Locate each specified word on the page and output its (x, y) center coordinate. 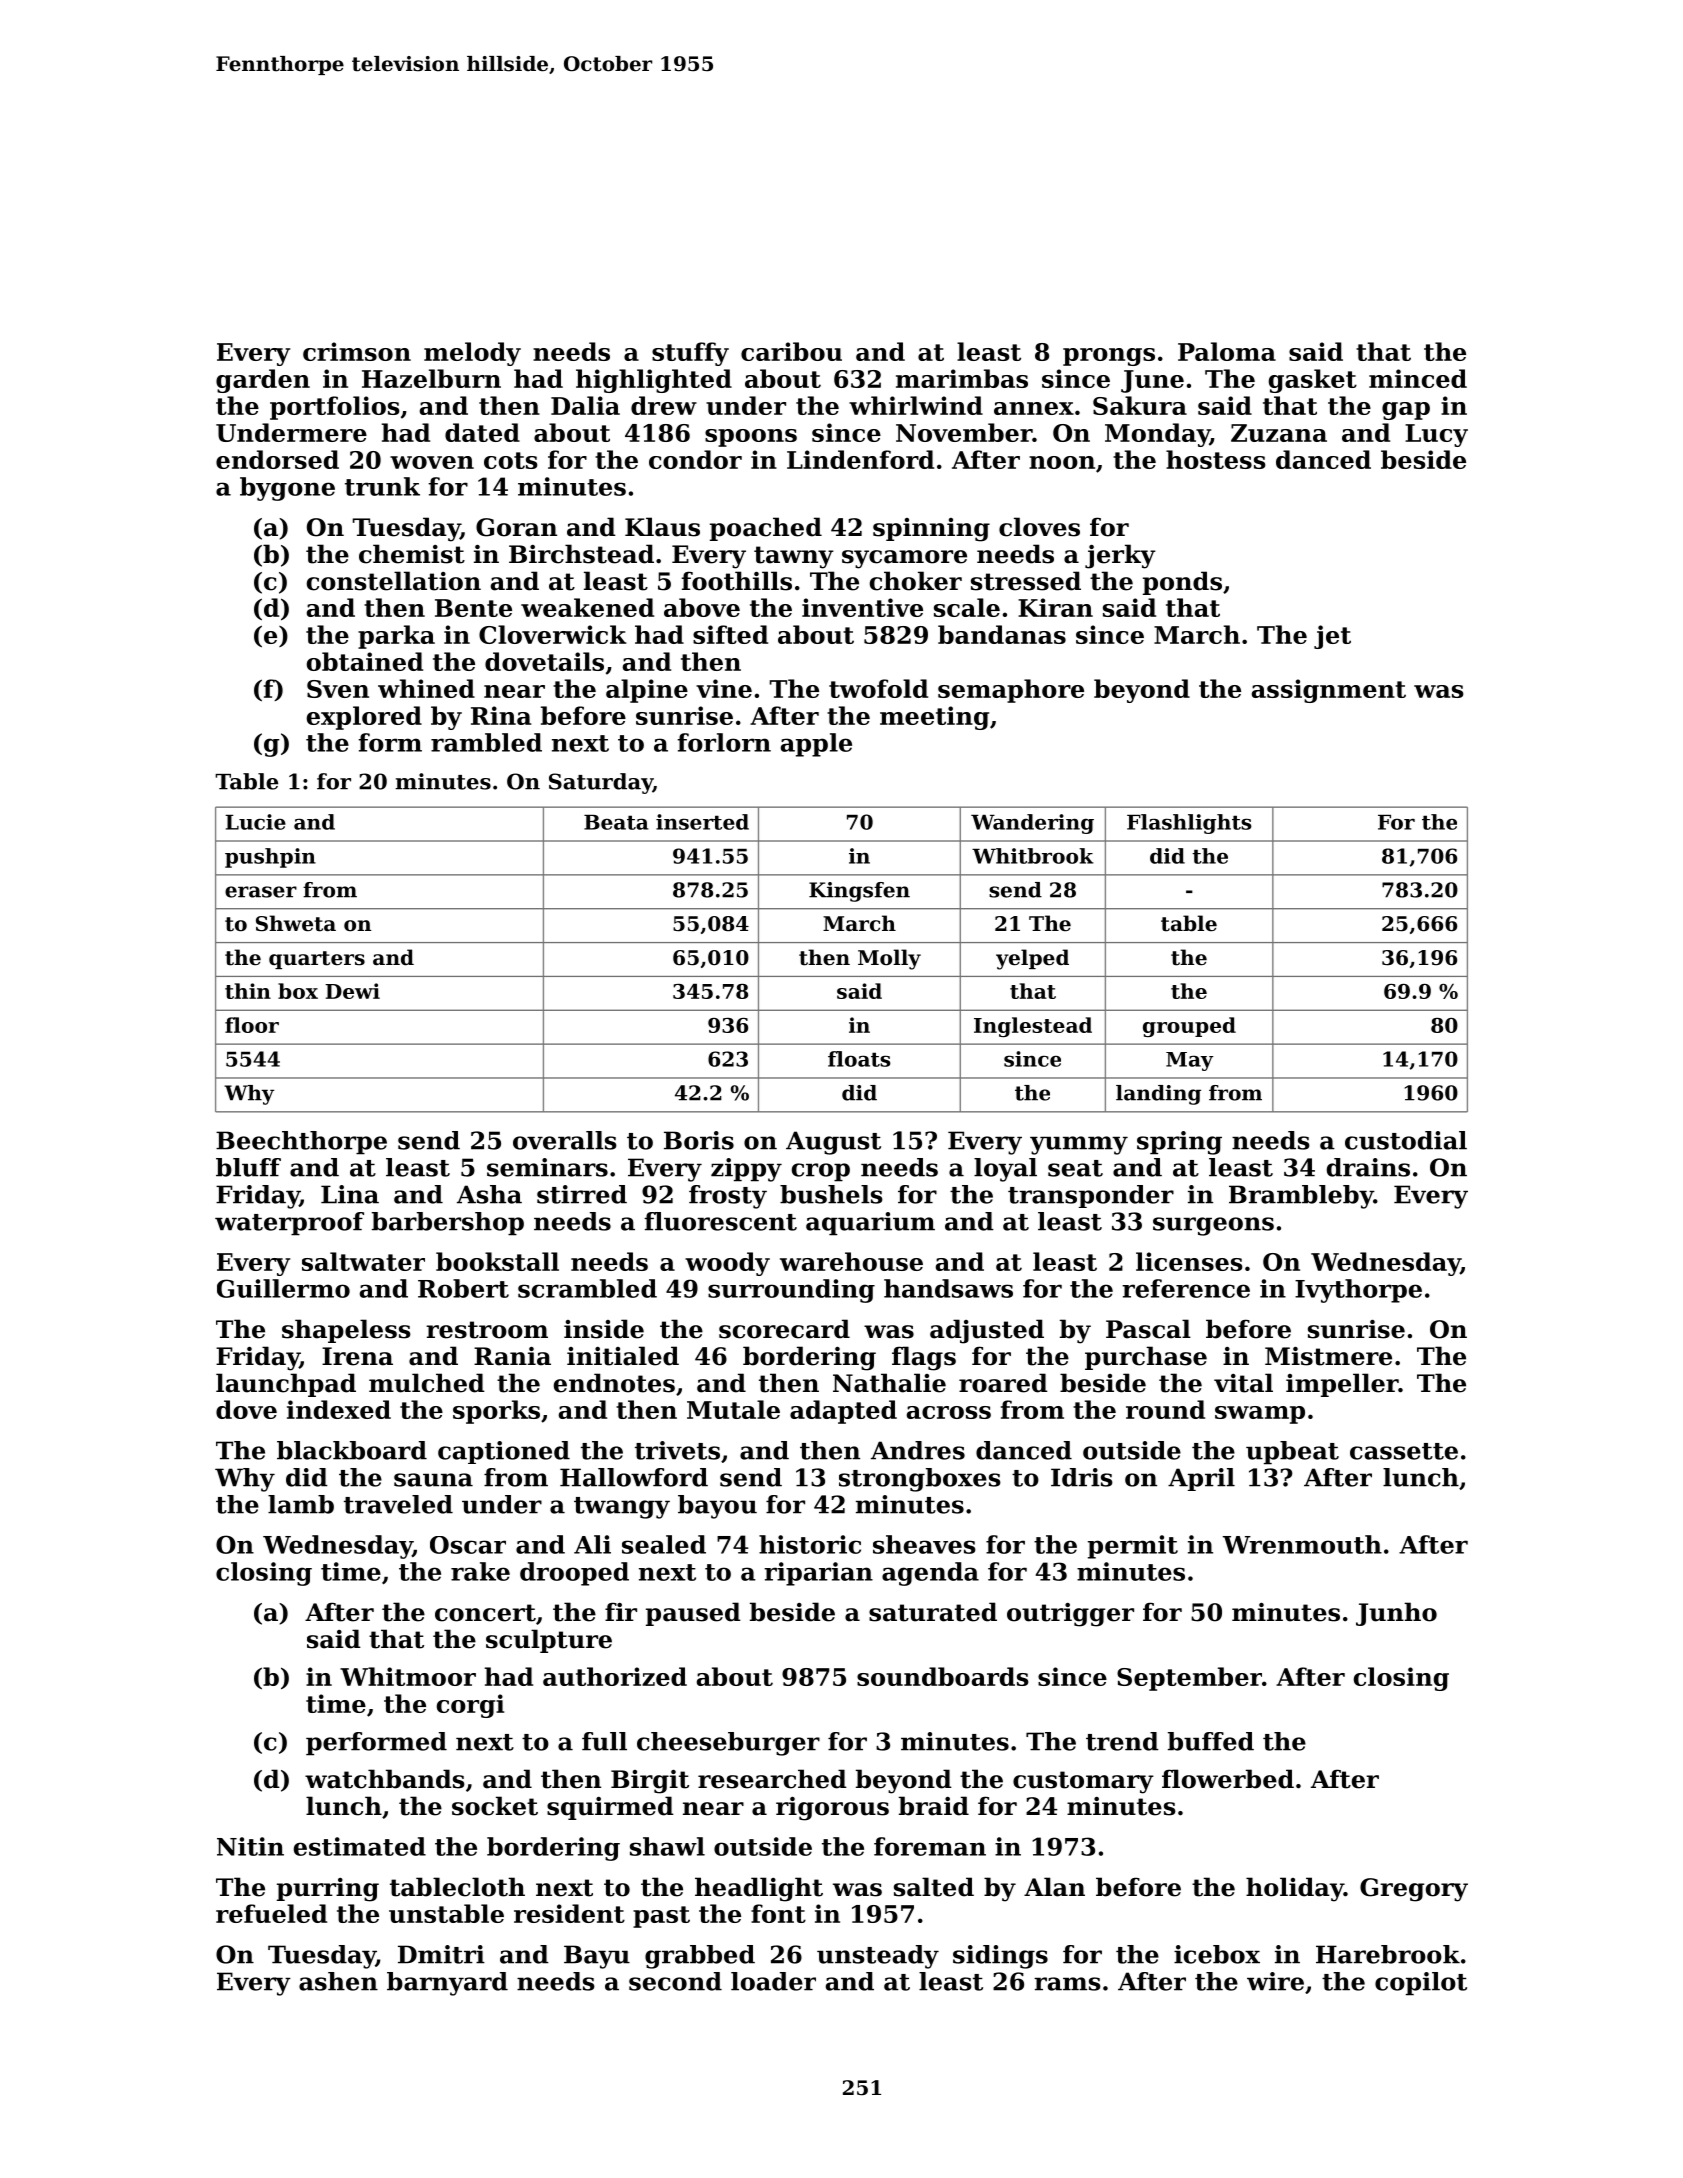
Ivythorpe (1358, 1291)
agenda (930, 1574)
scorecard (784, 1329)
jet (1332, 637)
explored (364, 718)
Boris (699, 1140)
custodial (1406, 1140)
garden (263, 381)
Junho (1396, 1614)
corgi (470, 1706)
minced (1418, 378)
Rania (512, 1356)
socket (495, 1806)
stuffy (690, 354)
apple (816, 745)
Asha (489, 1194)
